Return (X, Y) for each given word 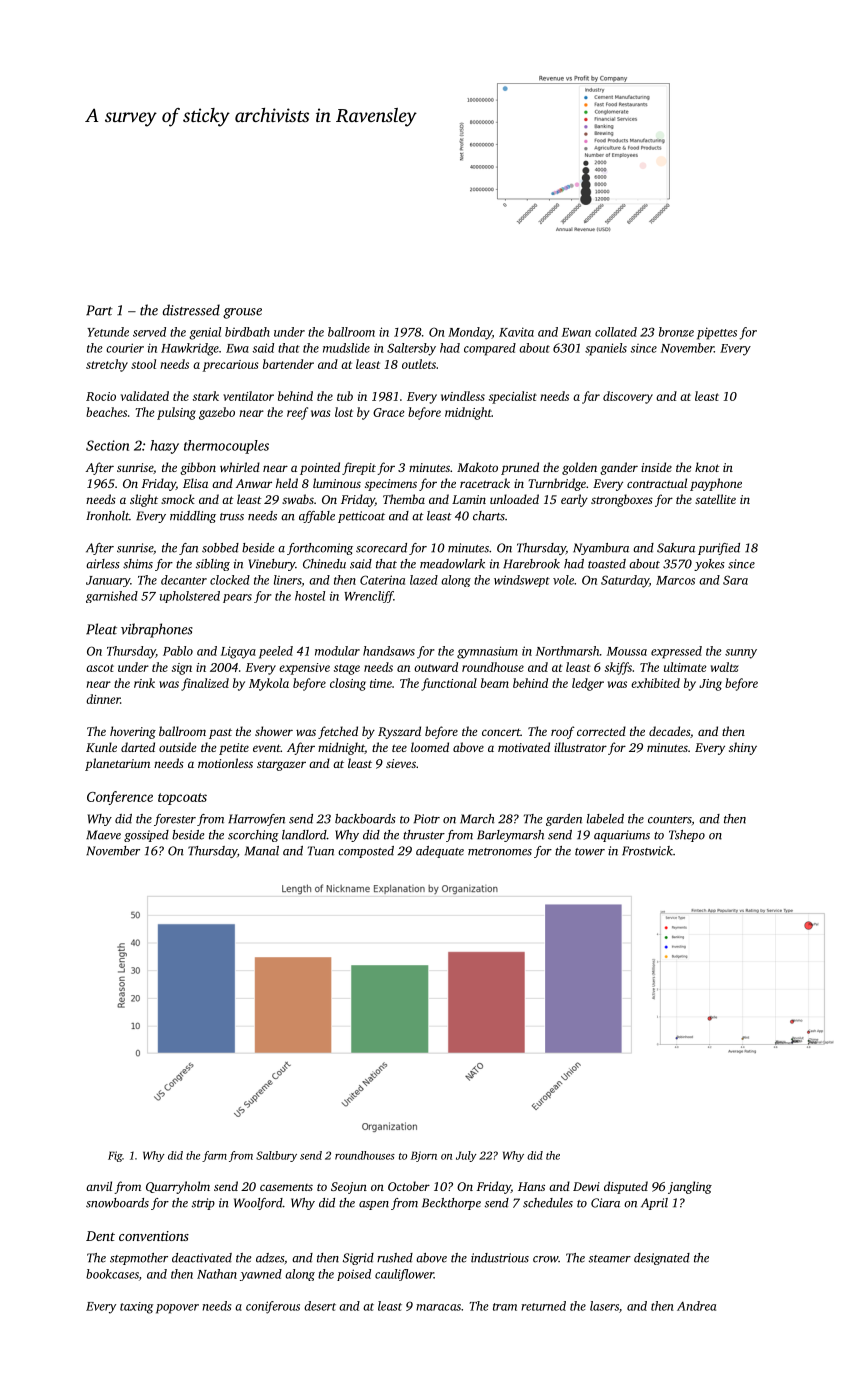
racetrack (485, 483)
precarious (231, 366)
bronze (676, 332)
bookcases (112, 1274)
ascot (100, 668)
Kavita (516, 332)
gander (619, 468)
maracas (438, 1307)
